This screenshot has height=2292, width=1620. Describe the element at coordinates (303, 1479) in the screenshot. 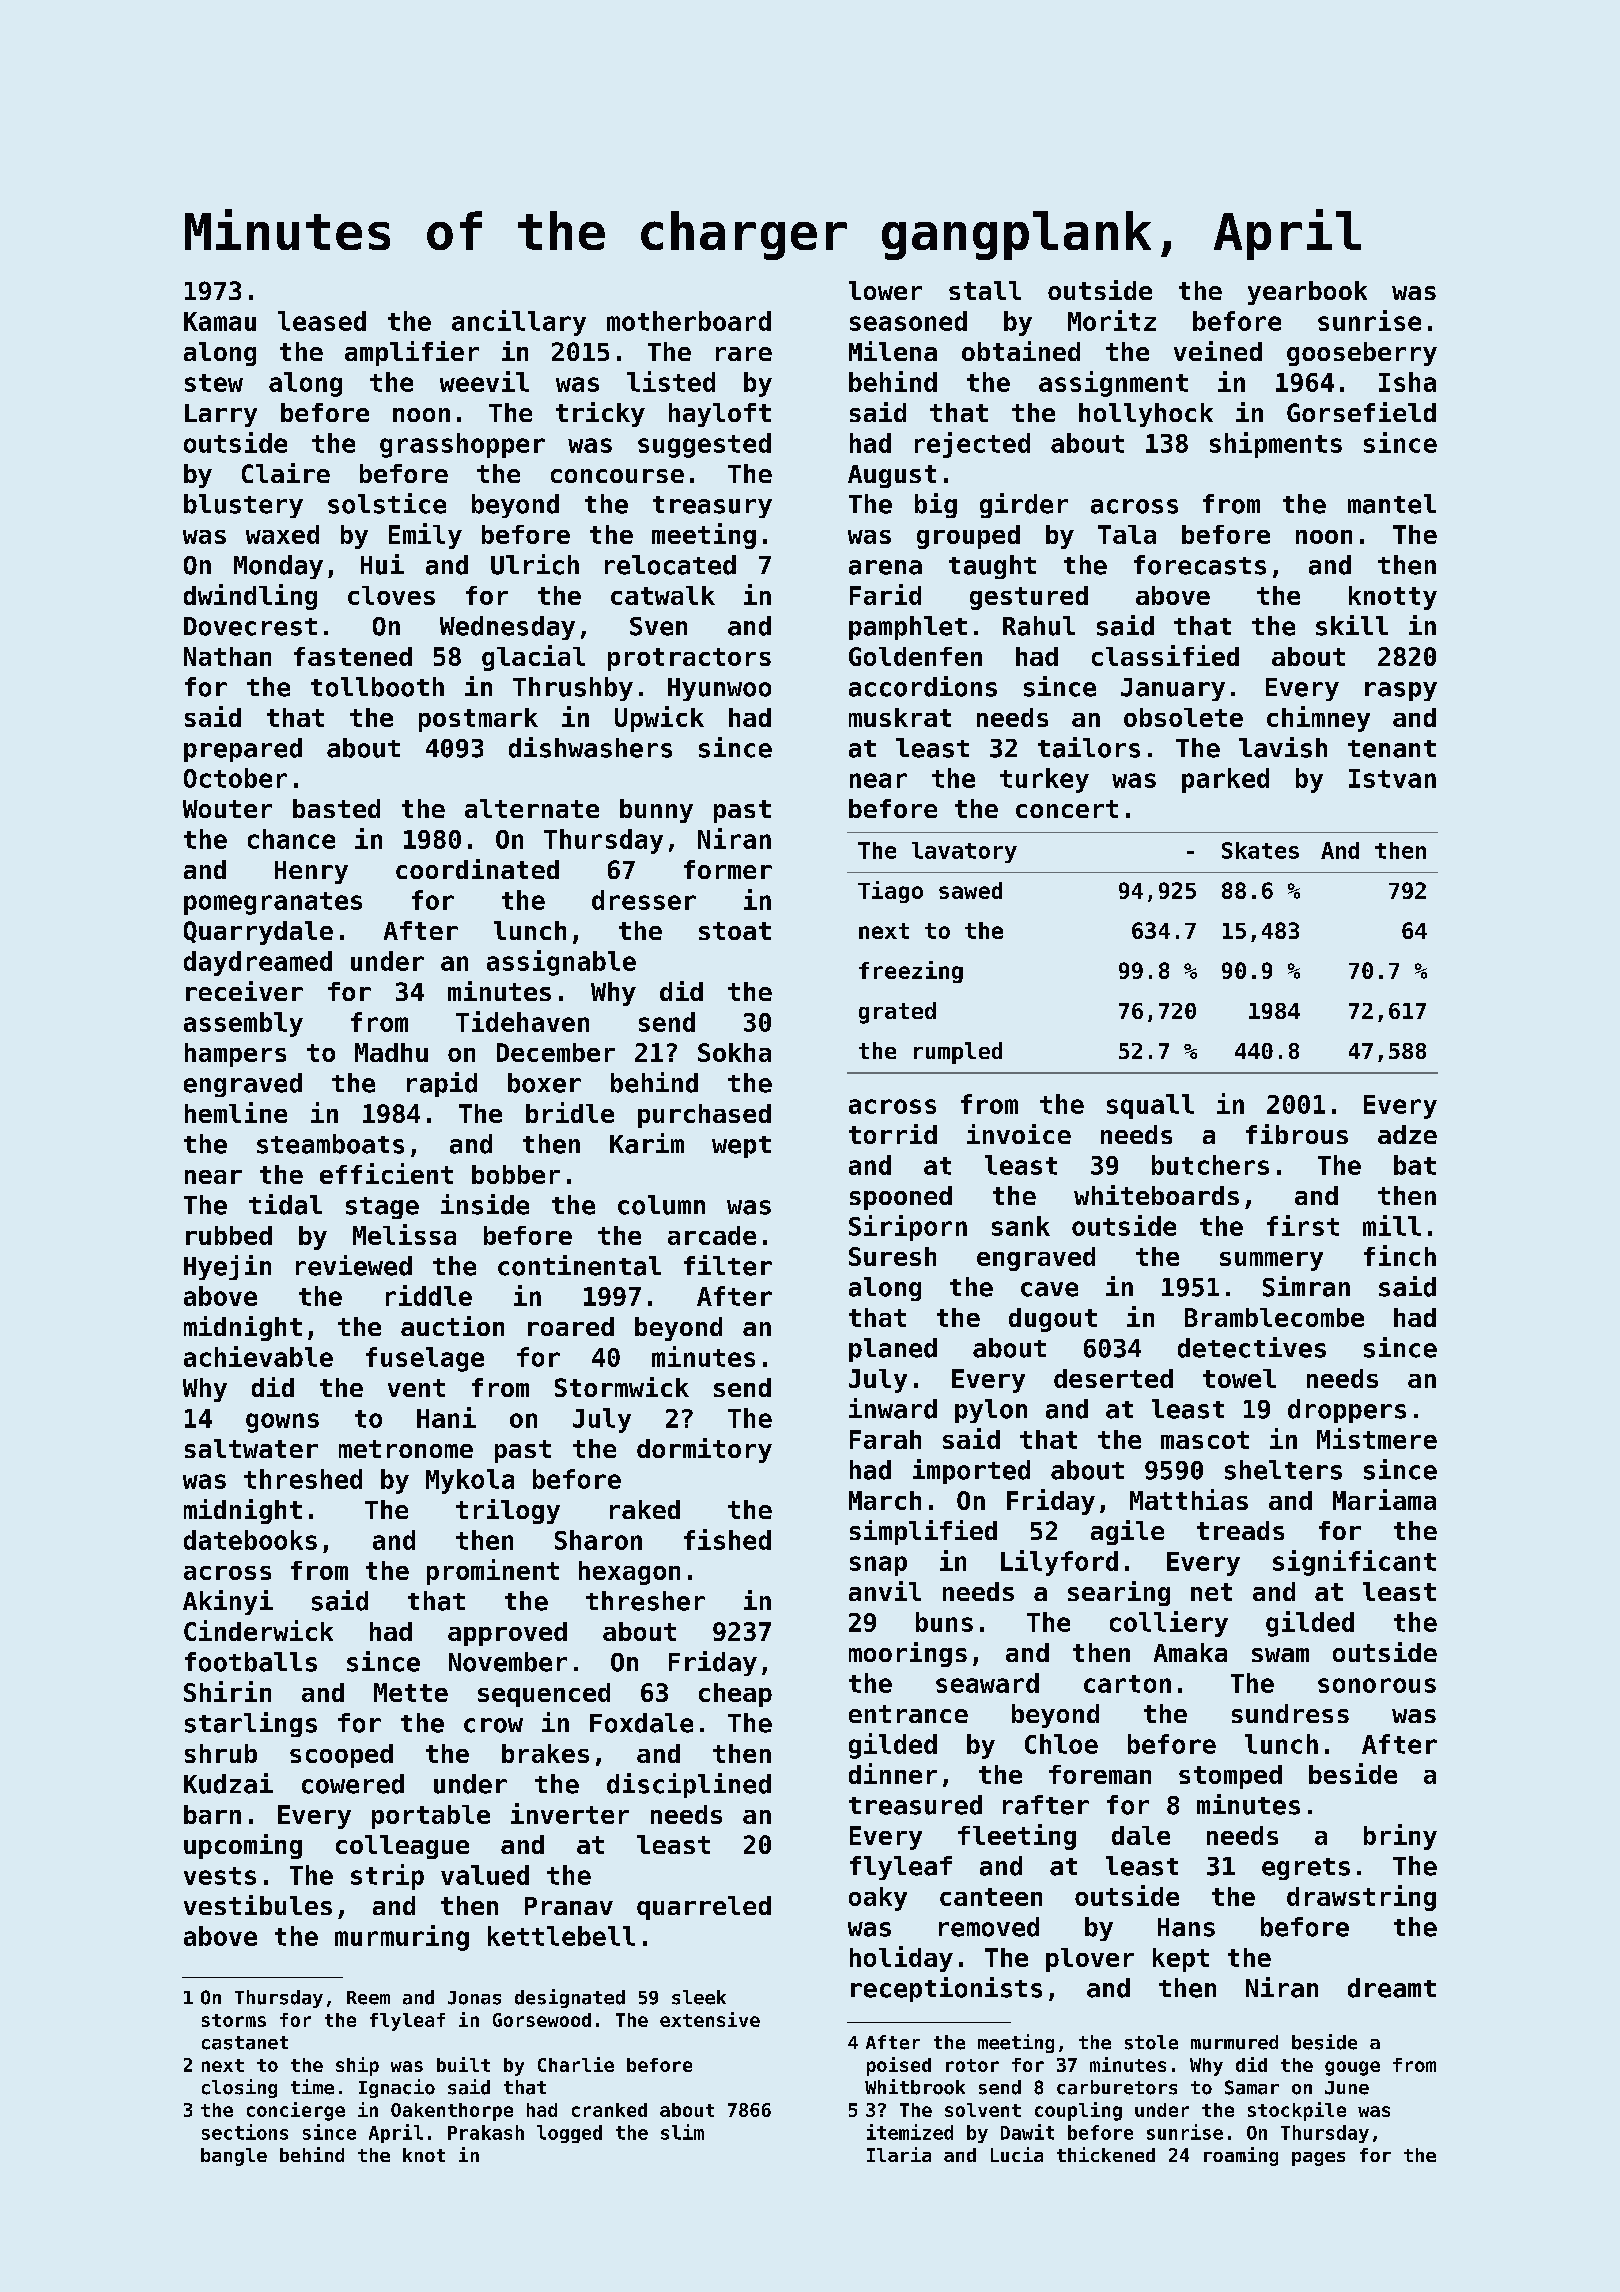

I see `threshed` at that location.
